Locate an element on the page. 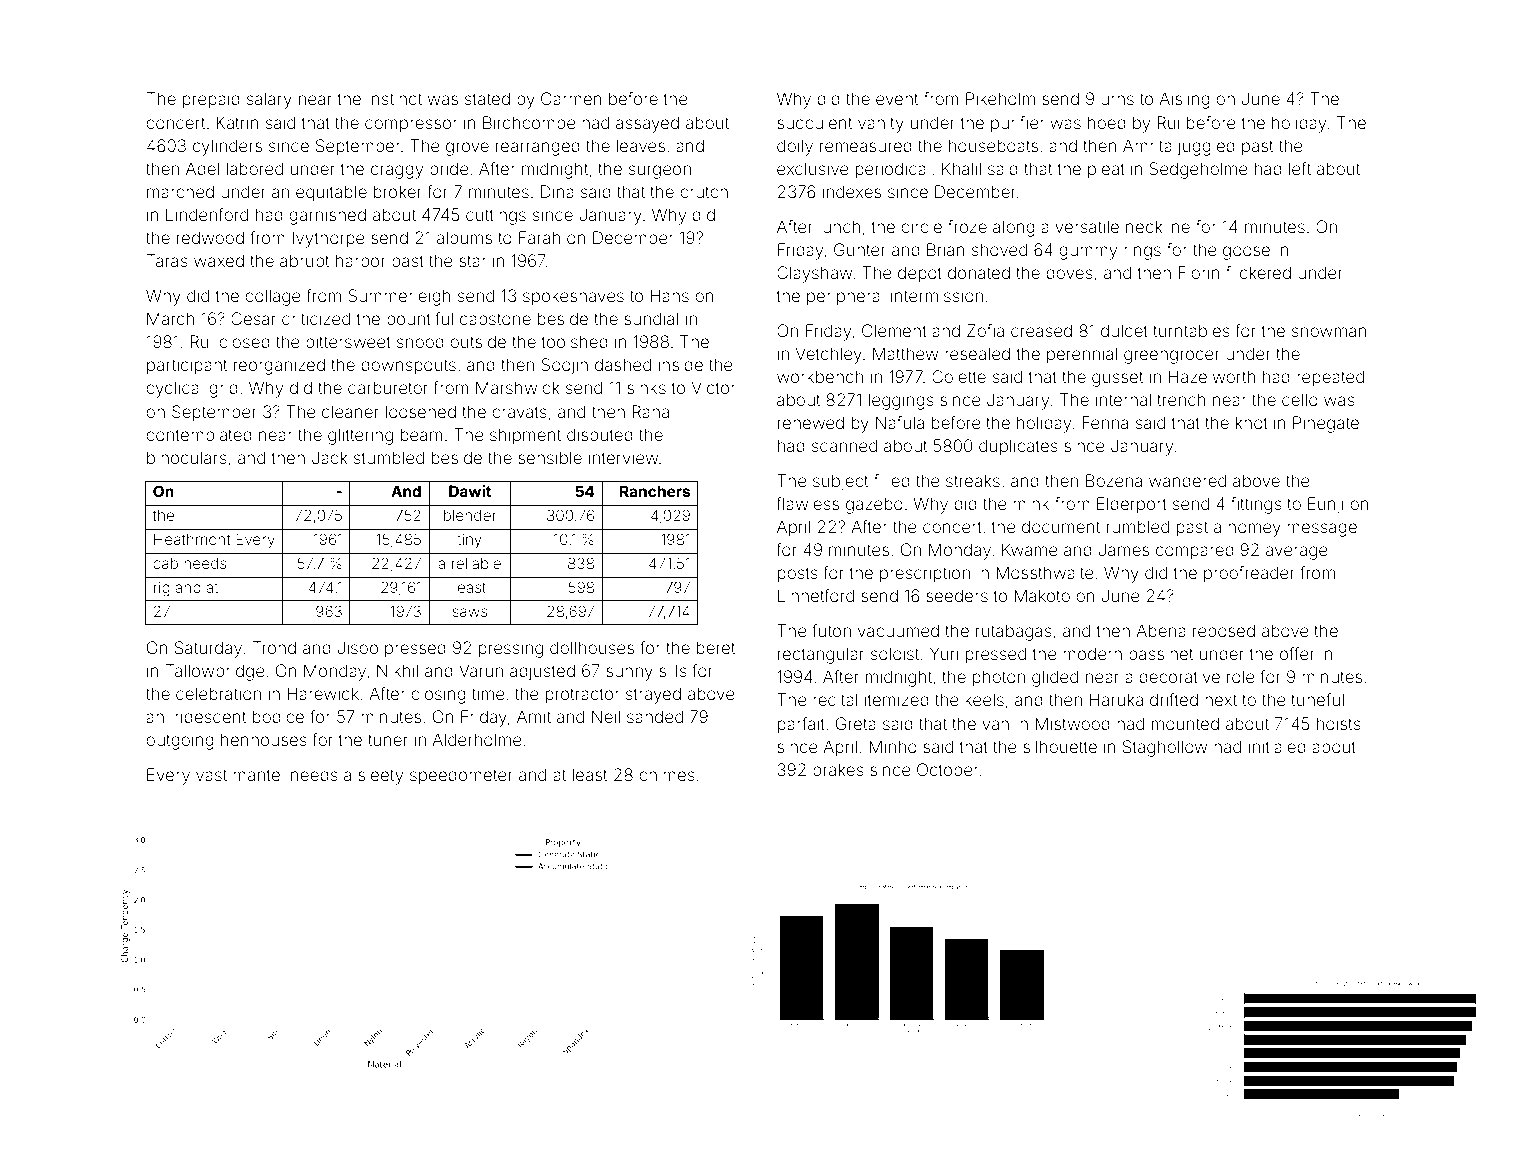 Image resolution: width=1517 pixels, height=1173 pixels. Ranchers is located at coordinates (655, 491).
